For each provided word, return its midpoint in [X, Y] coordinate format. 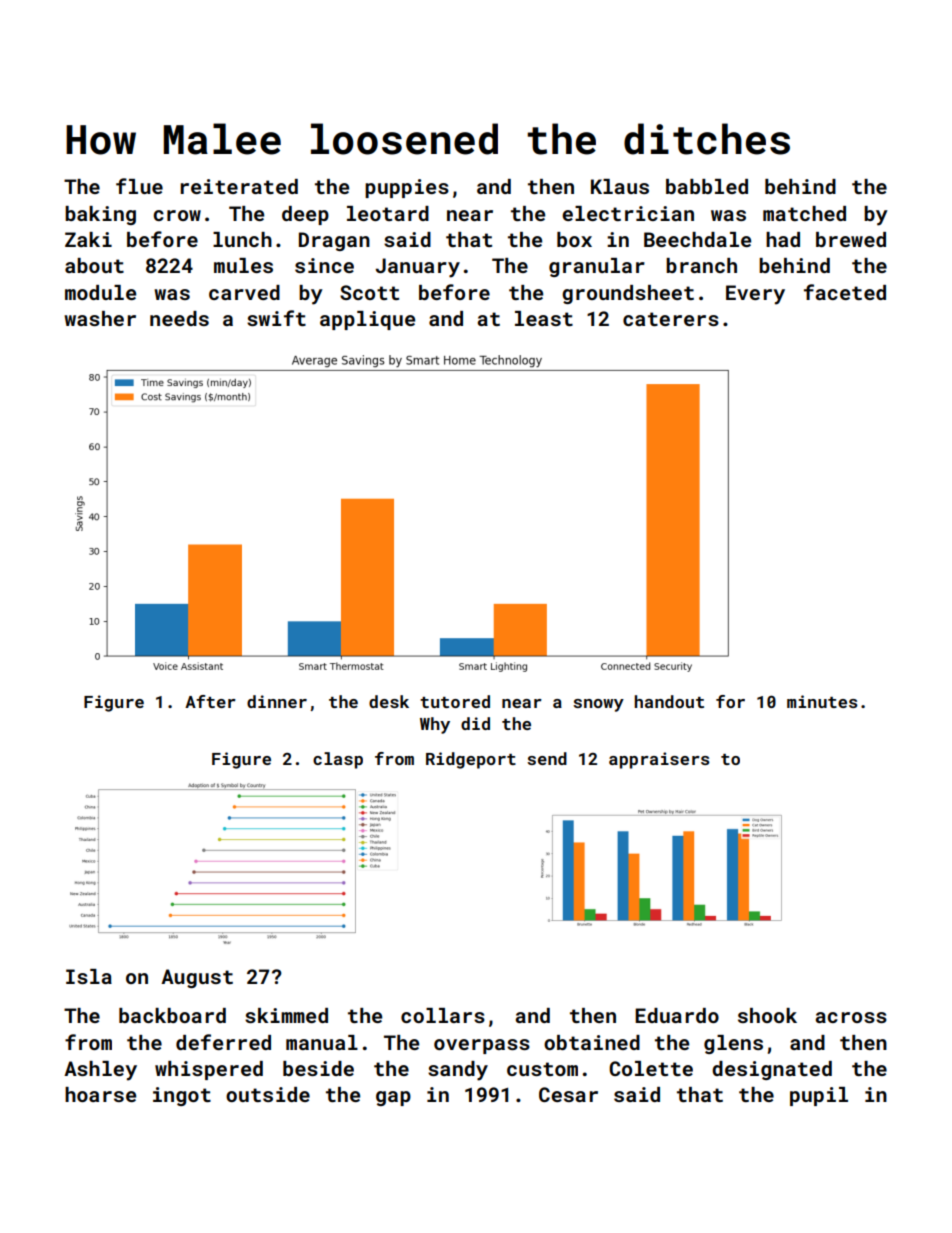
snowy [598, 705]
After [210, 701]
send [547, 758]
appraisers [659, 760]
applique [367, 320]
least [544, 318]
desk [389, 701]
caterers [671, 319]
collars [443, 1015]
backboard [172, 1015]
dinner [277, 701]
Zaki [88, 239]
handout [669, 701]
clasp [338, 760]
